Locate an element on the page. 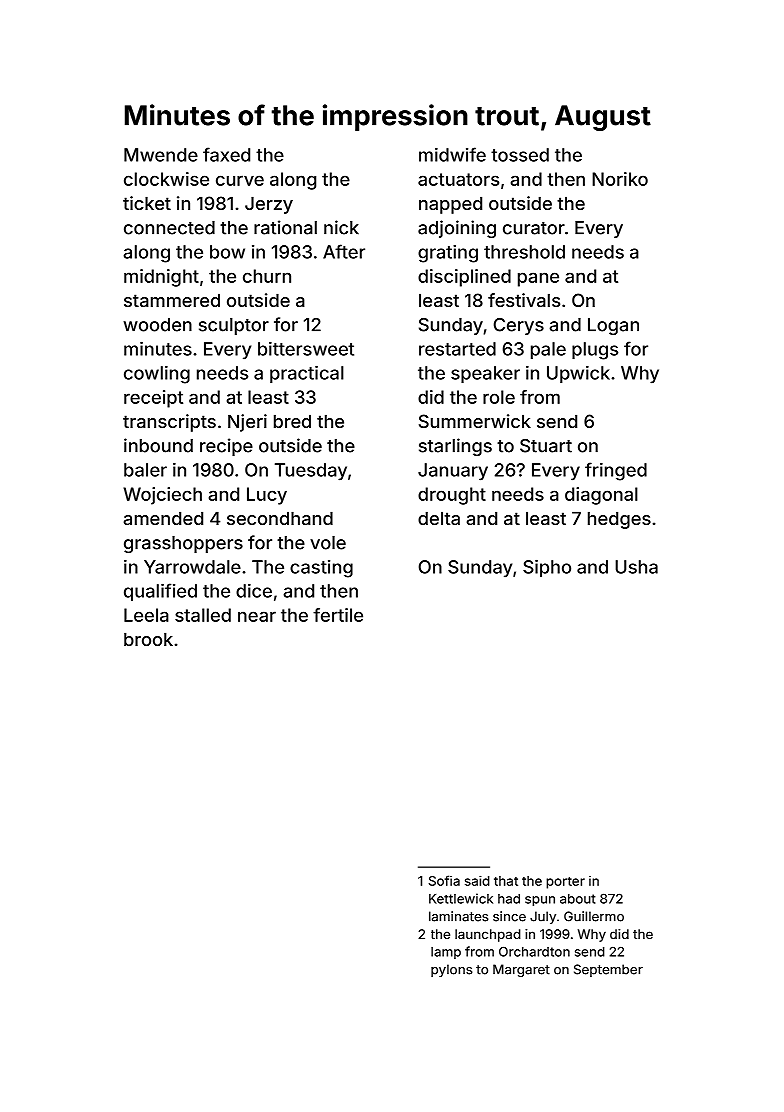 The image size is (784, 1112). hedges is located at coordinates (619, 520).
